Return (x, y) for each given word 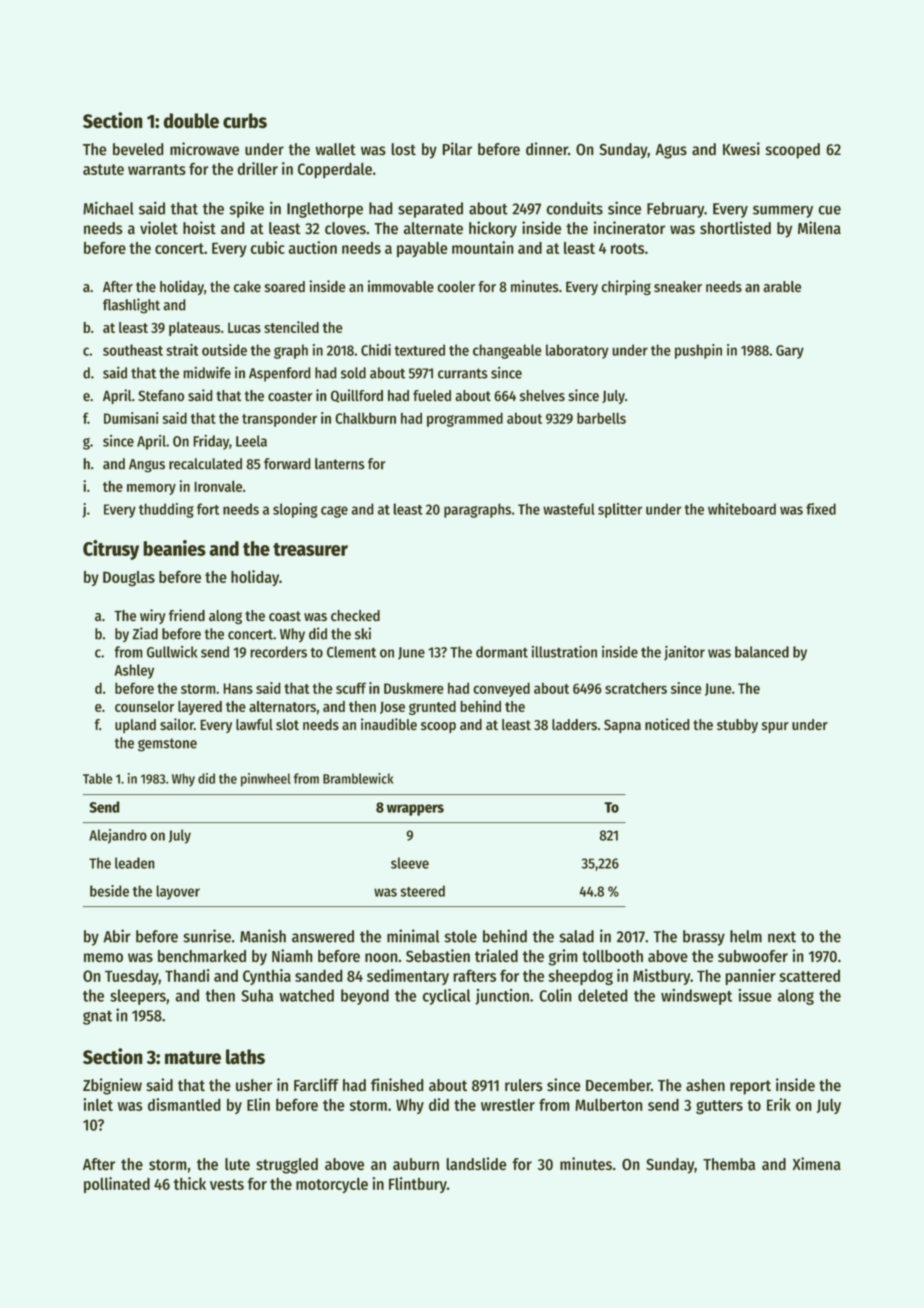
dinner (547, 149)
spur (775, 727)
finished (397, 1085)
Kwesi (741, 149)
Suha (257, 995)
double (191, 121)
